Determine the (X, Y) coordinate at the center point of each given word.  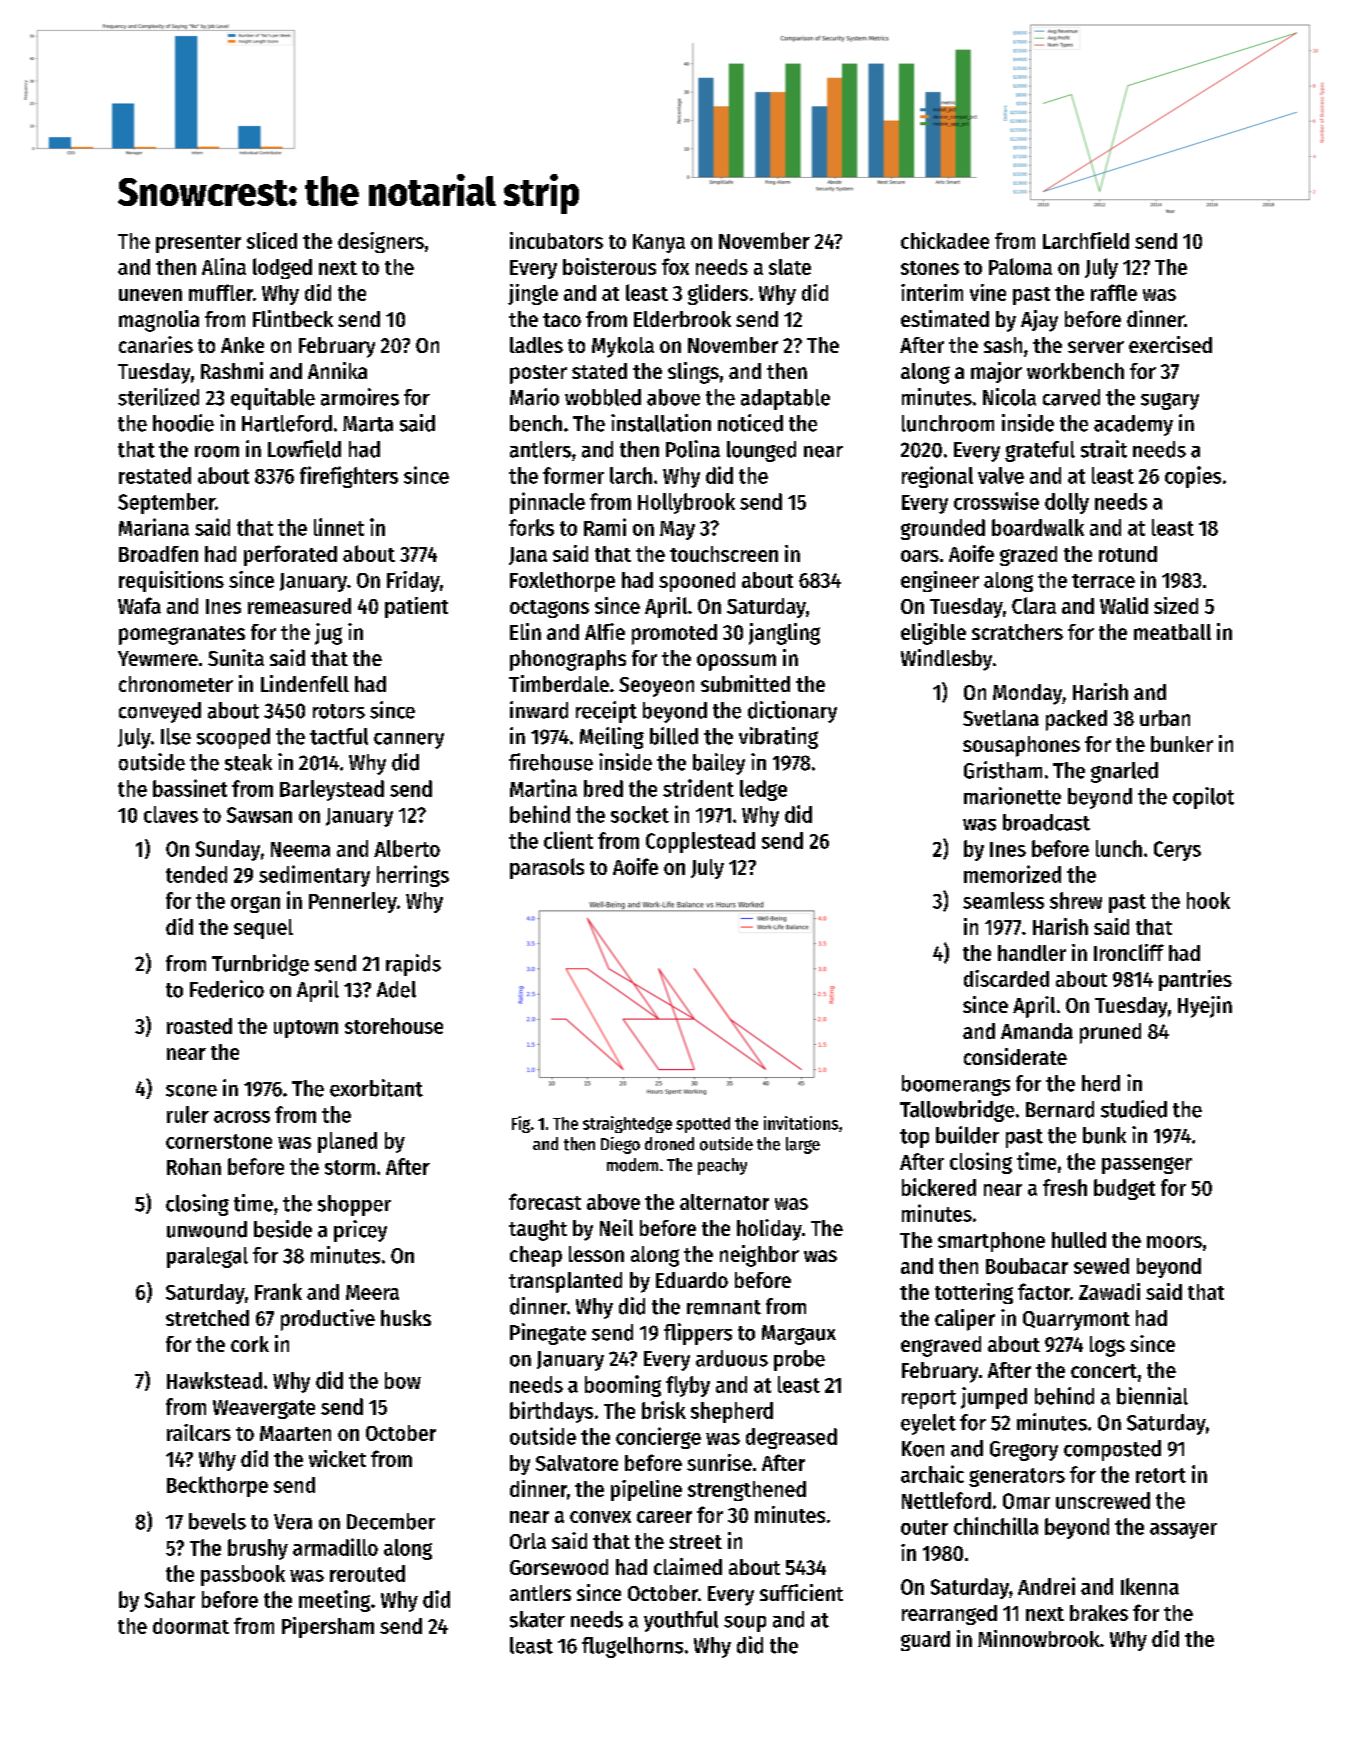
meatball (1172, 632)
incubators (556, 240)
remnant (724, 1307)
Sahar (170, 1599)
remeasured (299, 606)
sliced (272, 240)
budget (1124, 1189)
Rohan (194, 1166)
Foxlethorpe (562, 582)
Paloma (1020, 266)
